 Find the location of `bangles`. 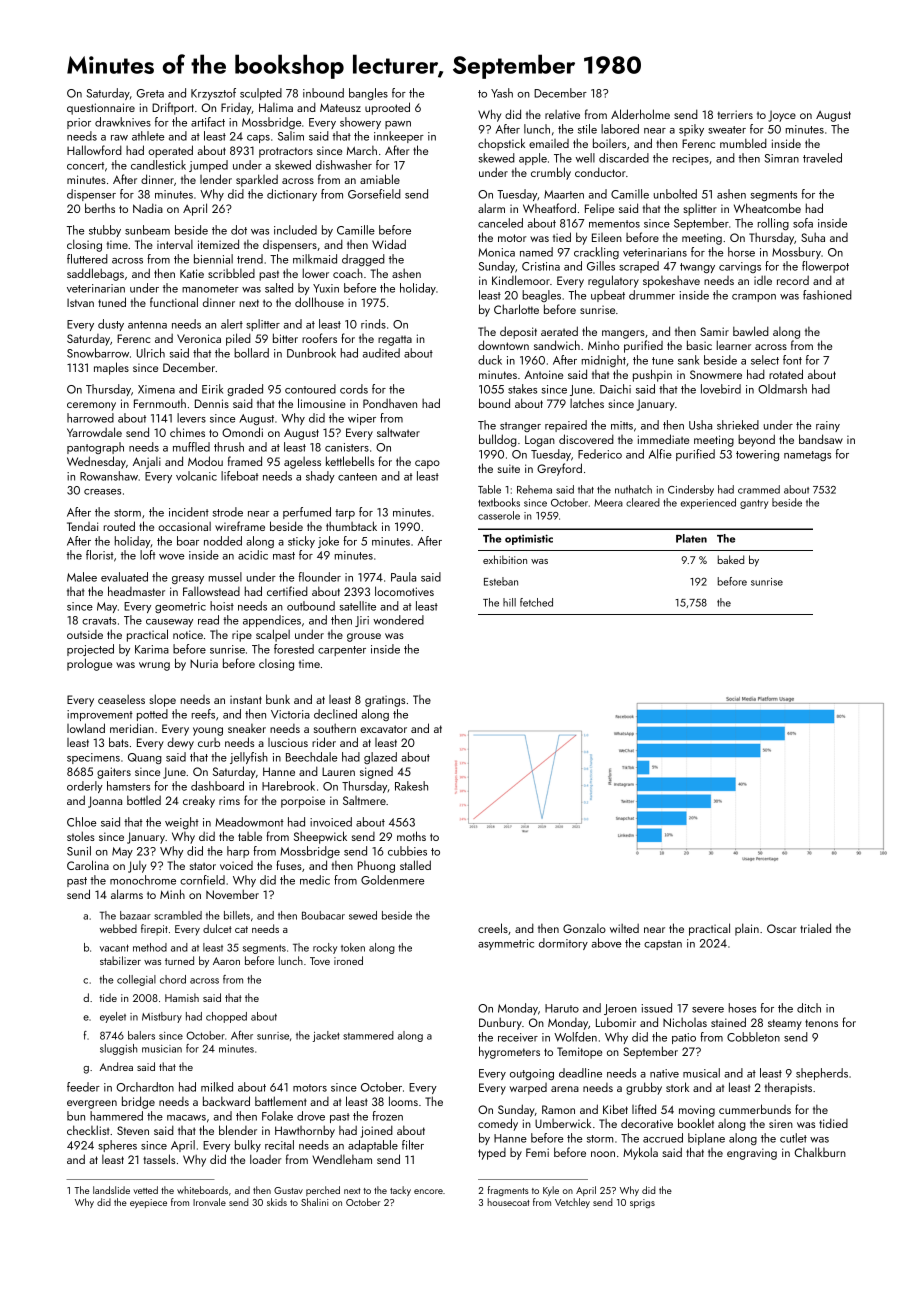

bangles is located at coordinates (368, 94).
